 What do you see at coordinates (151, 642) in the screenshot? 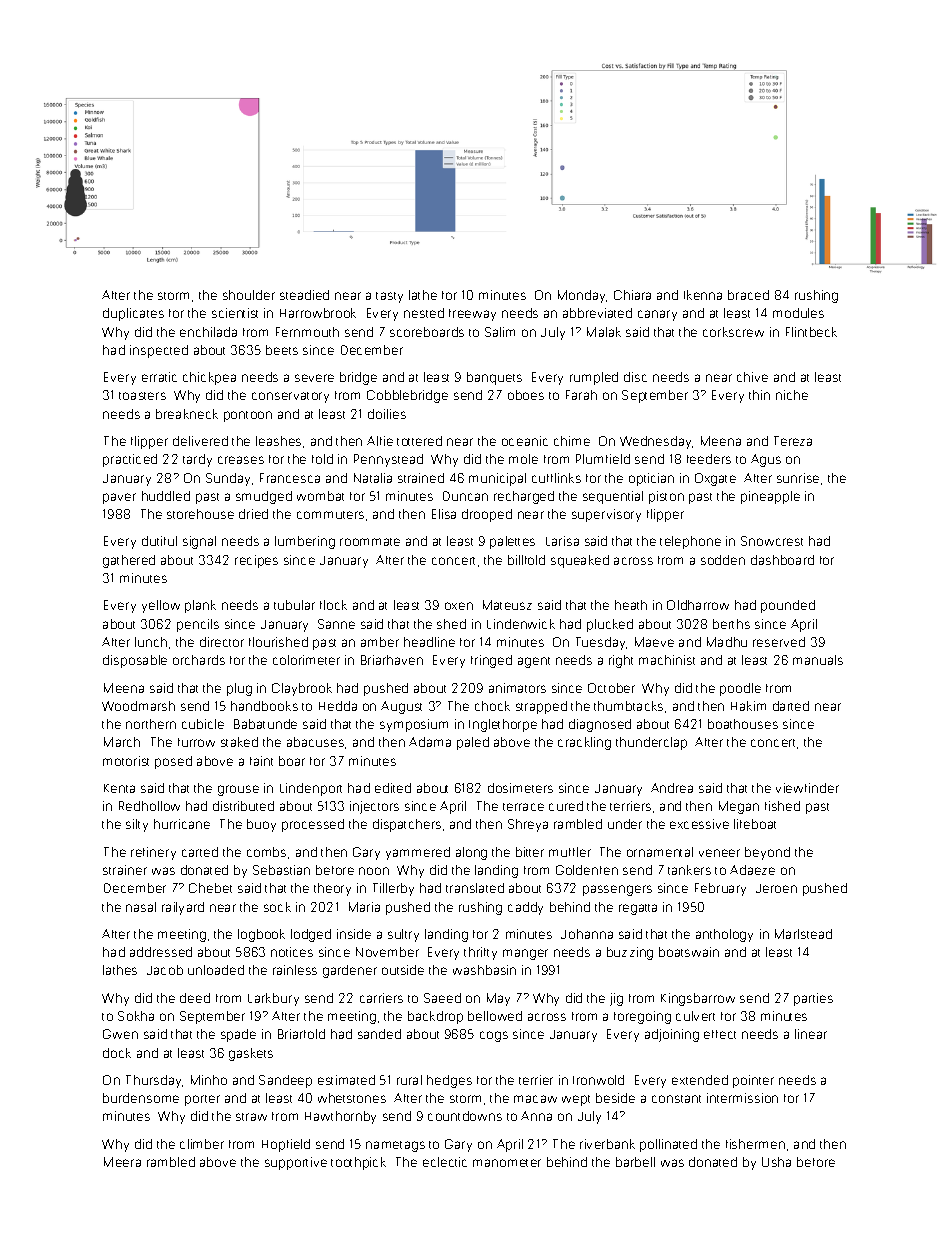
I see `lunch` at bounding box center [151, 642].
